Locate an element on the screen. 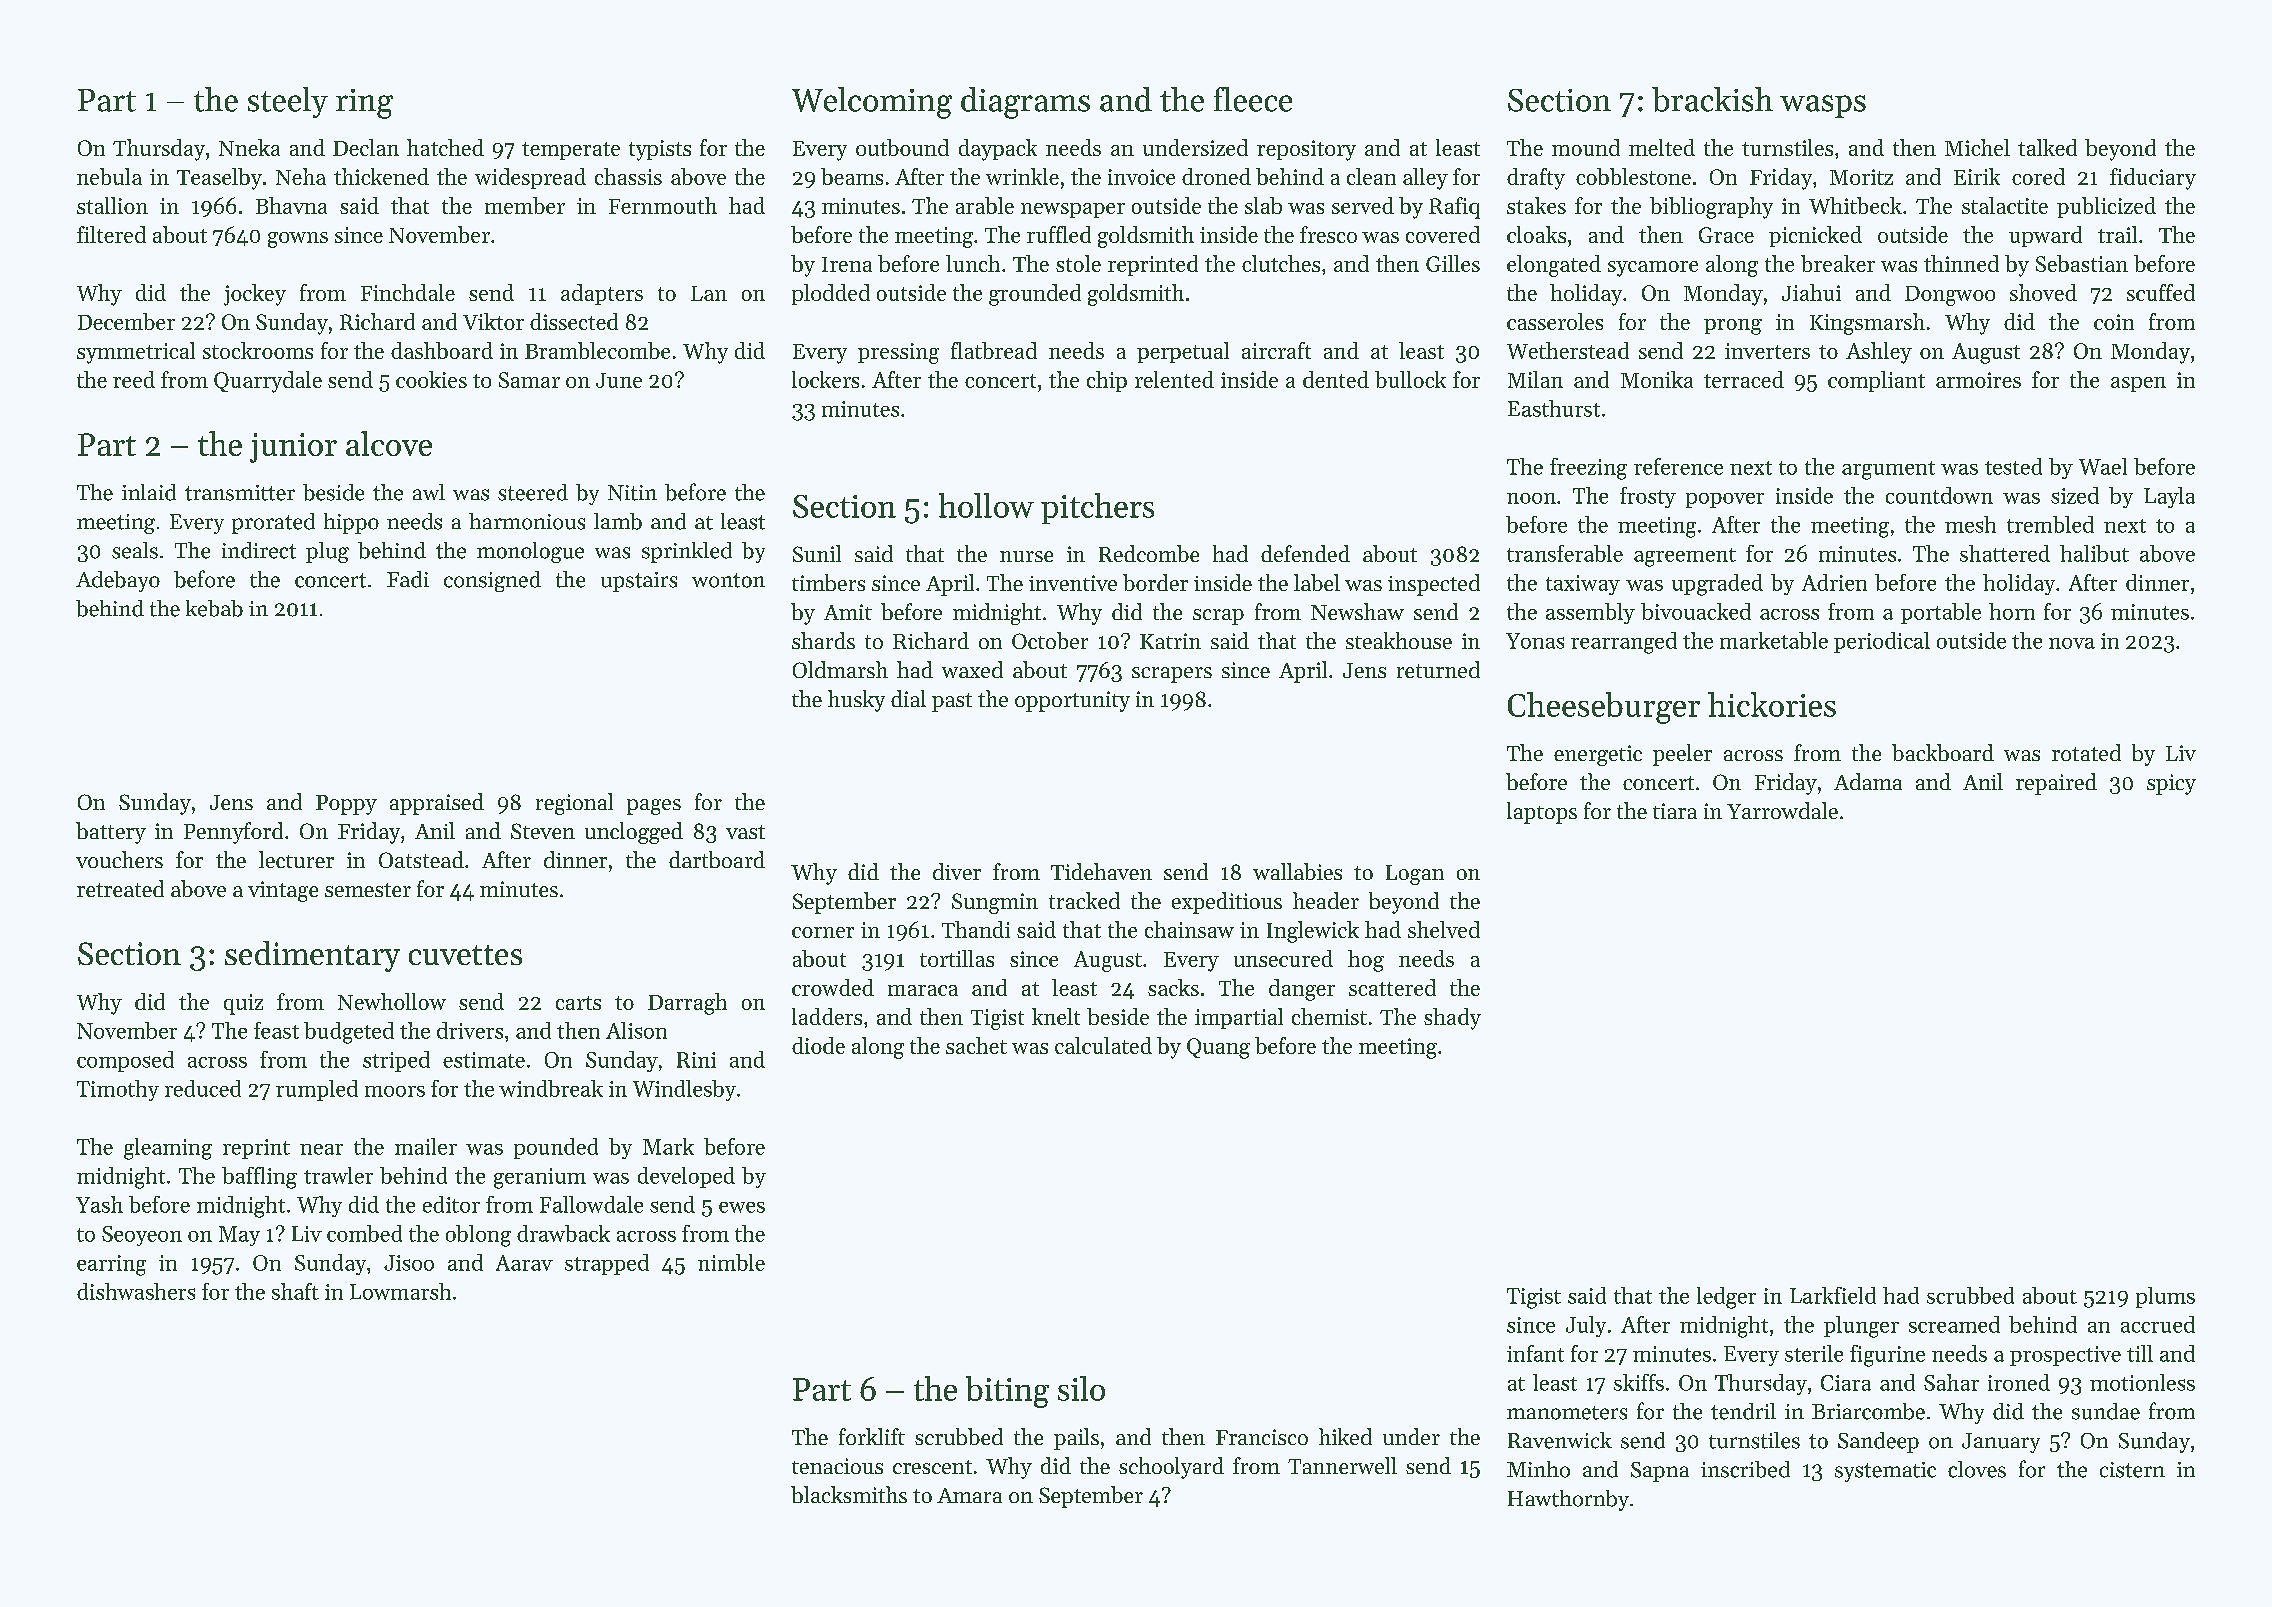 This screenshot has width=2272, height=1607. talked is located at coordinates (2047, 147).
